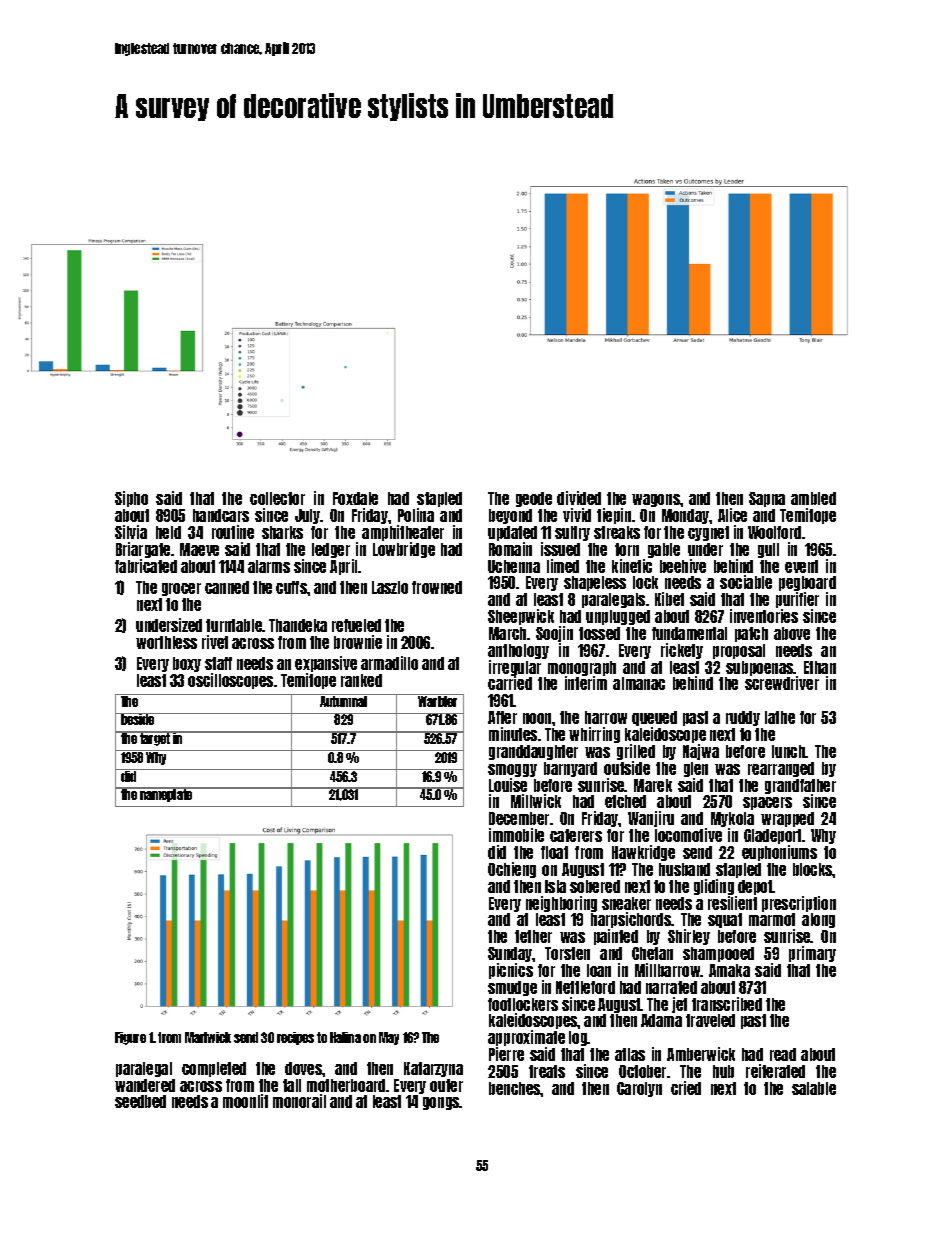  Describe the element at coordinates (797, 600) in the page. I see `purifier` at that location.
